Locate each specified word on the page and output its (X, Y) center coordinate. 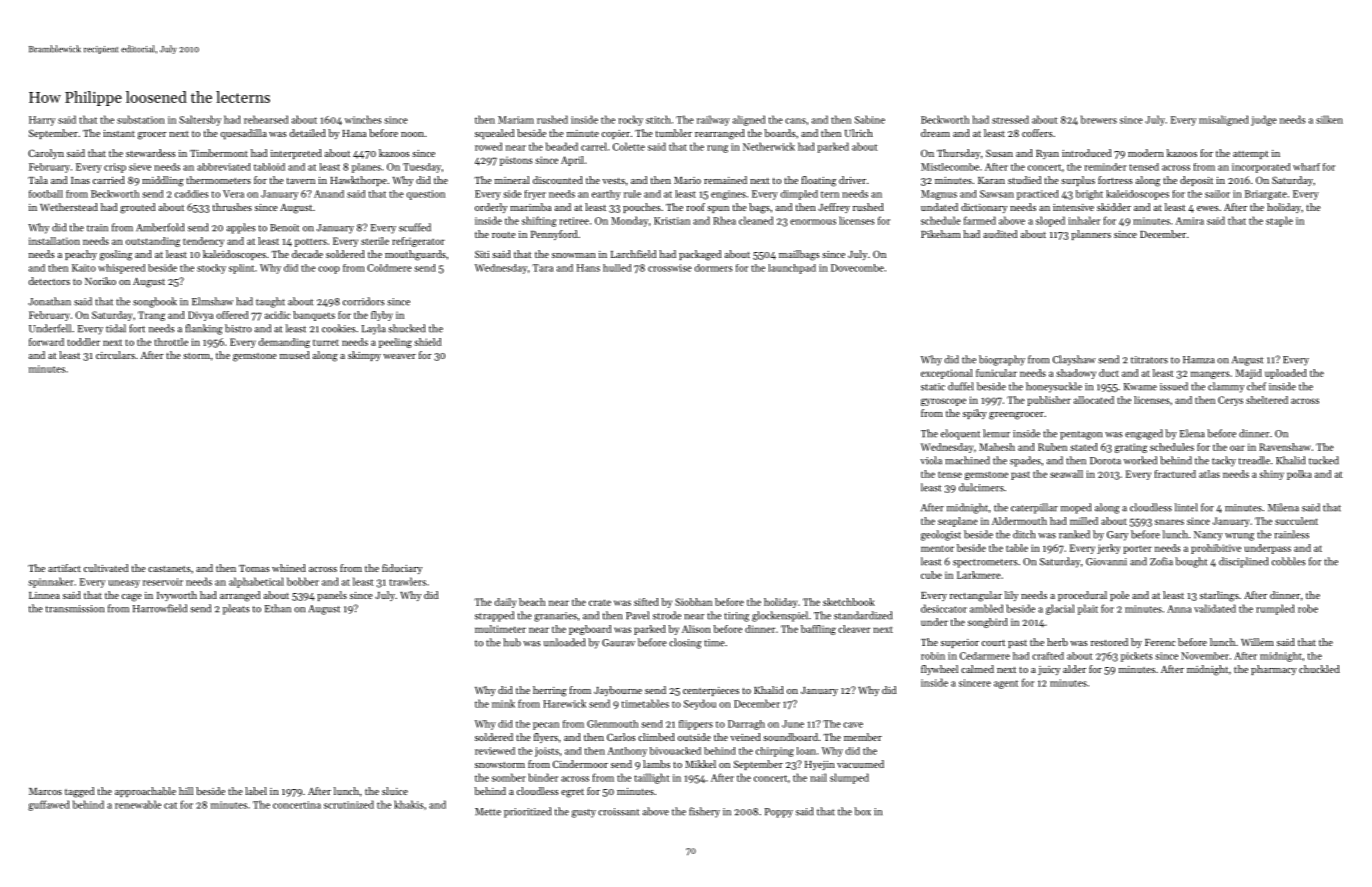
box (862, 811)
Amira (1189, 221)
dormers (713, 268)
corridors (364, 301)
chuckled (1319, 669)
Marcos (45, 791)
